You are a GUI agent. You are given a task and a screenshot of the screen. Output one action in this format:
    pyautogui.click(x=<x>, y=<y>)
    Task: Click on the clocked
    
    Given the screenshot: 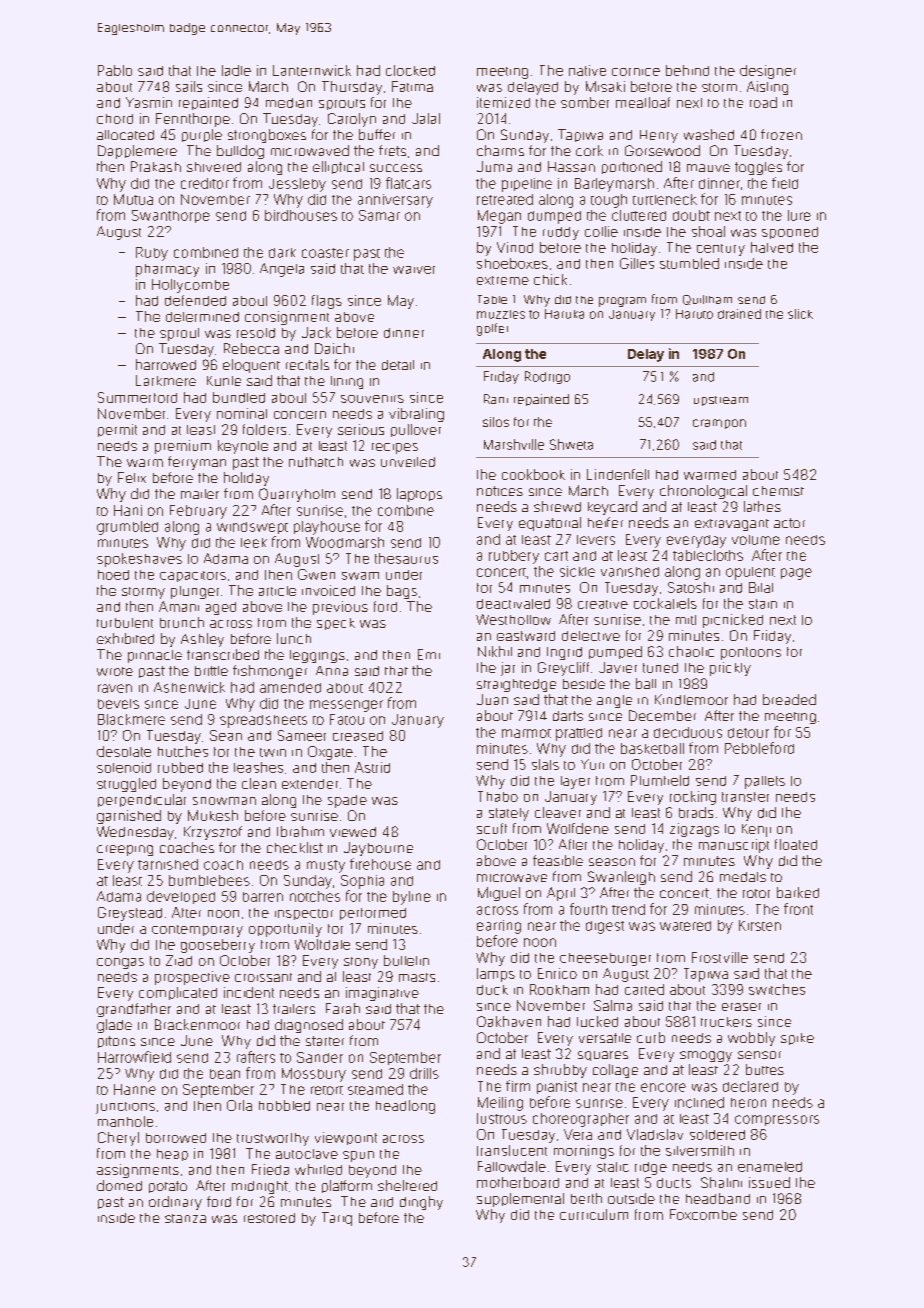 What is the action you would take?
    pyautogui.click(x=410, y=70)
